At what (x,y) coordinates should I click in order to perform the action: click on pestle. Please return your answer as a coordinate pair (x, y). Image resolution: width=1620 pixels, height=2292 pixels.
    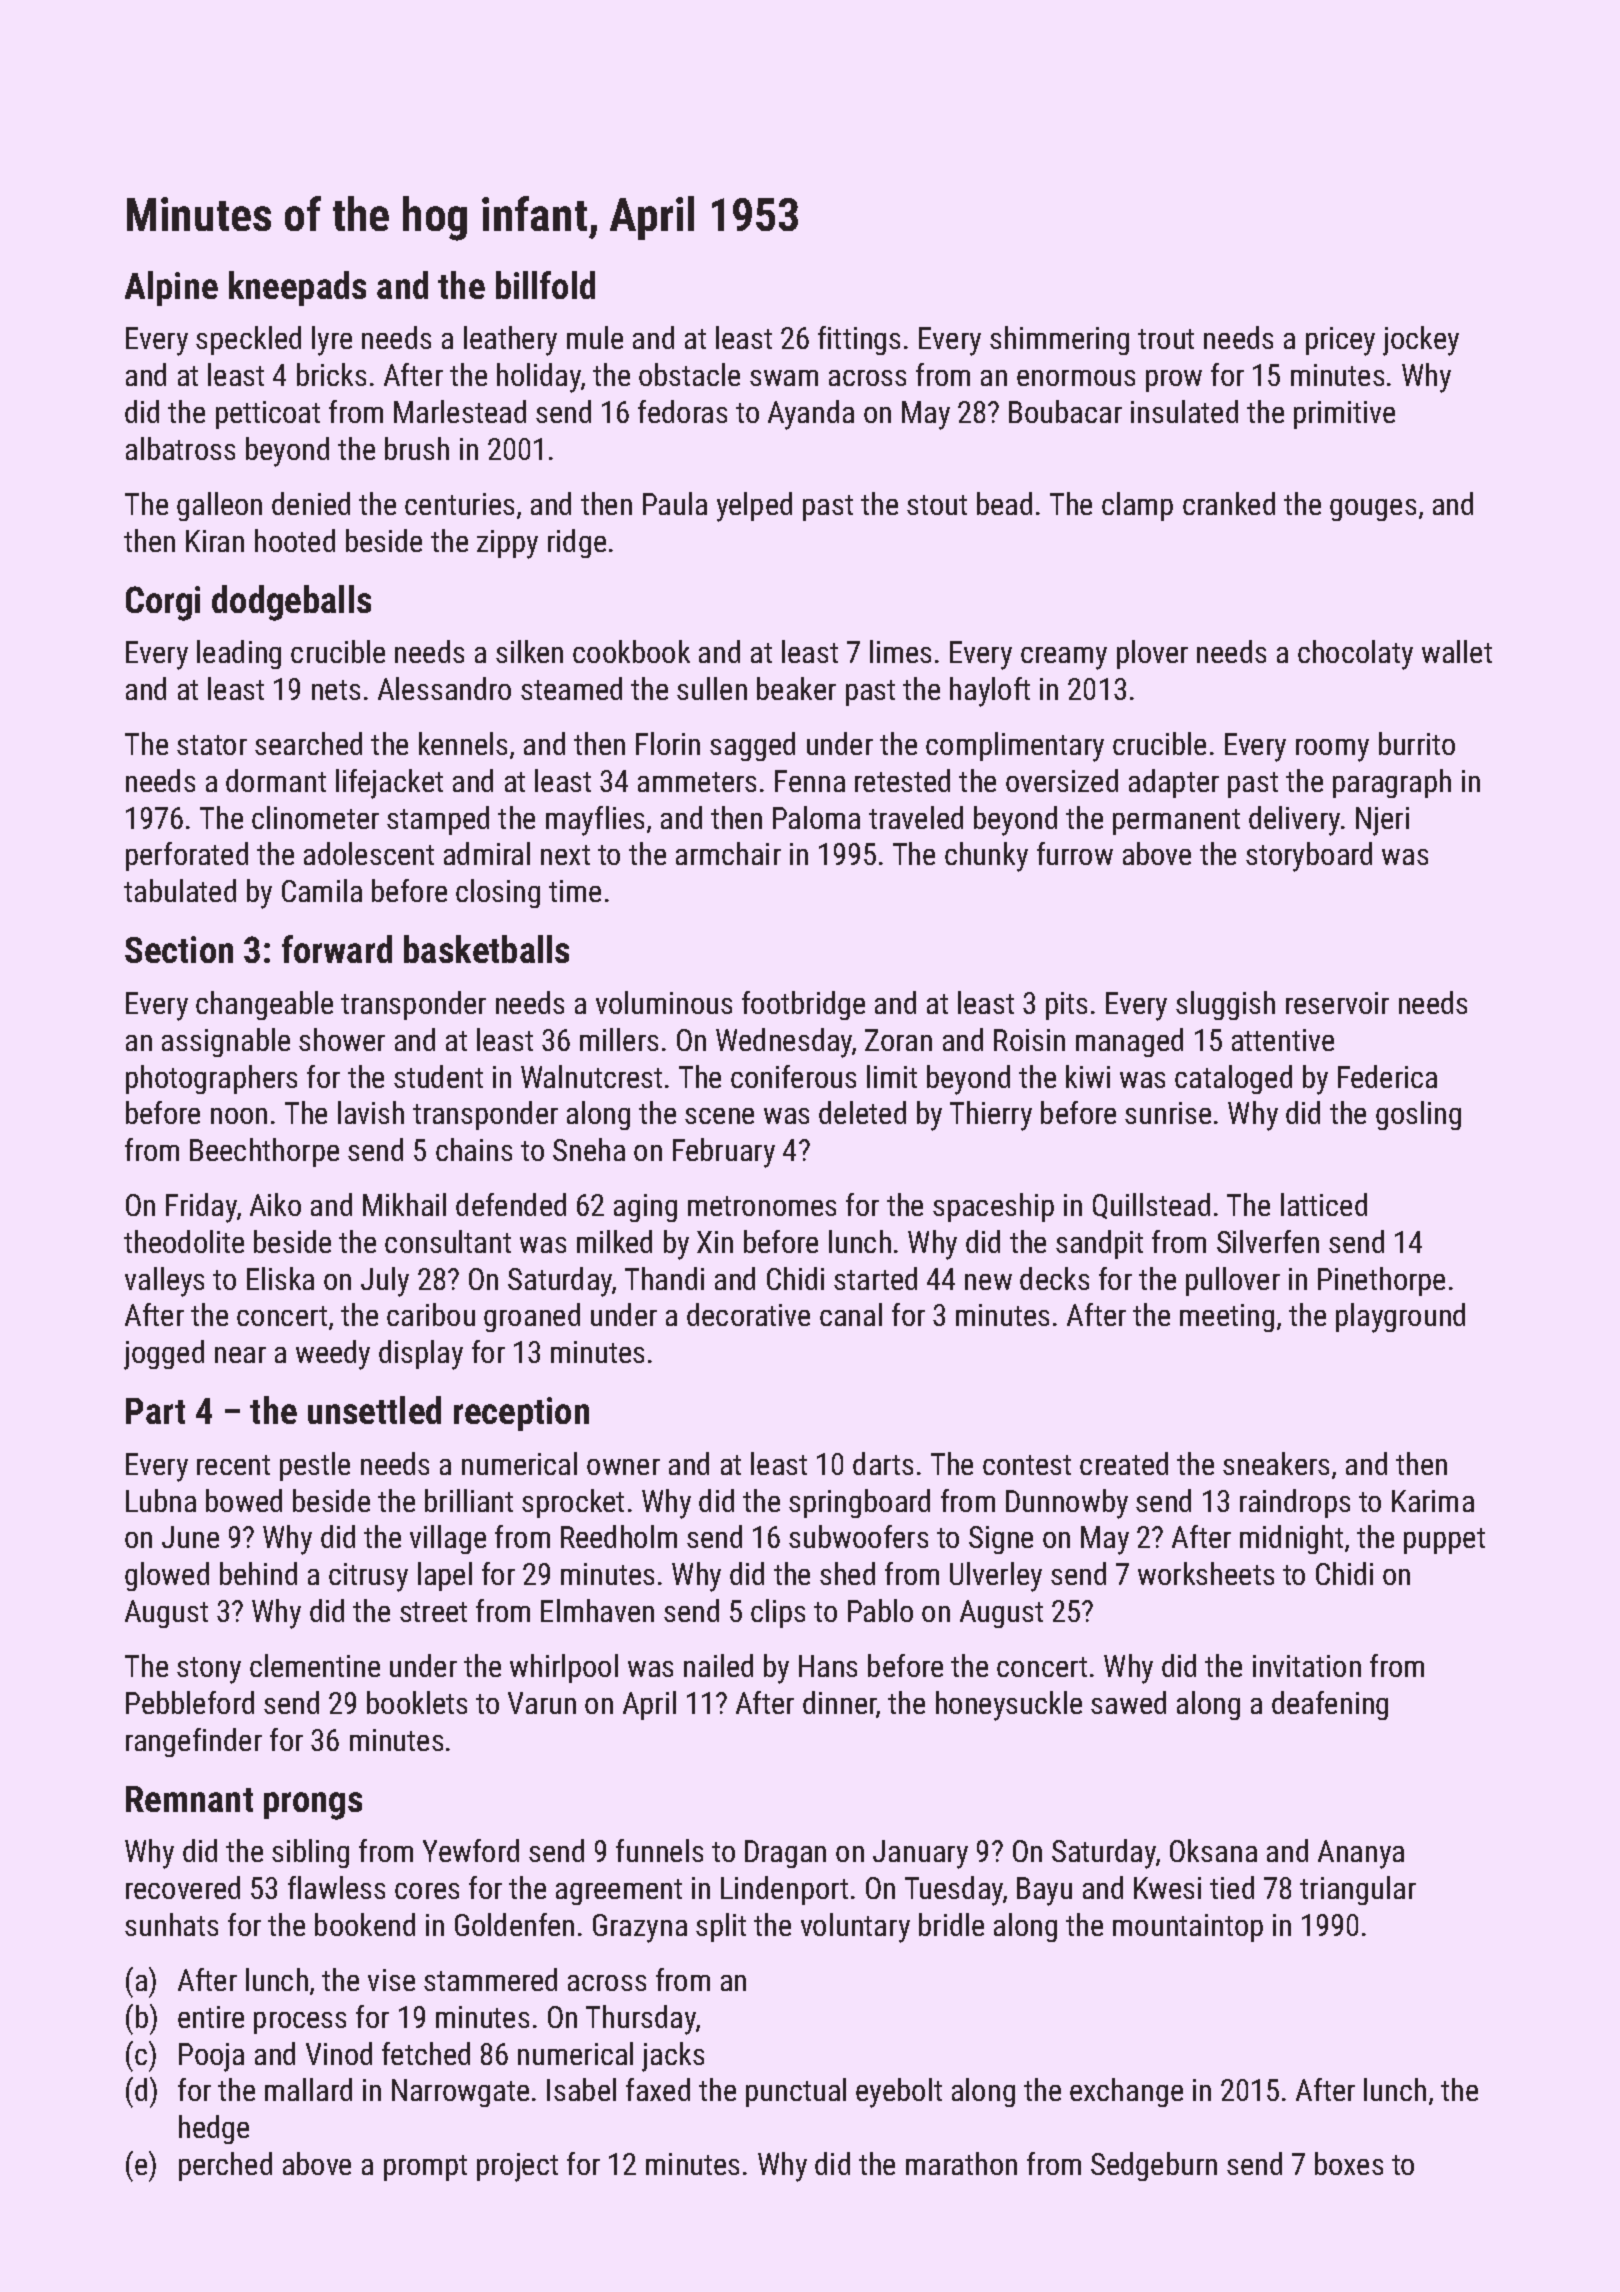
    Looking at the image, I should click on (315, 1466).
